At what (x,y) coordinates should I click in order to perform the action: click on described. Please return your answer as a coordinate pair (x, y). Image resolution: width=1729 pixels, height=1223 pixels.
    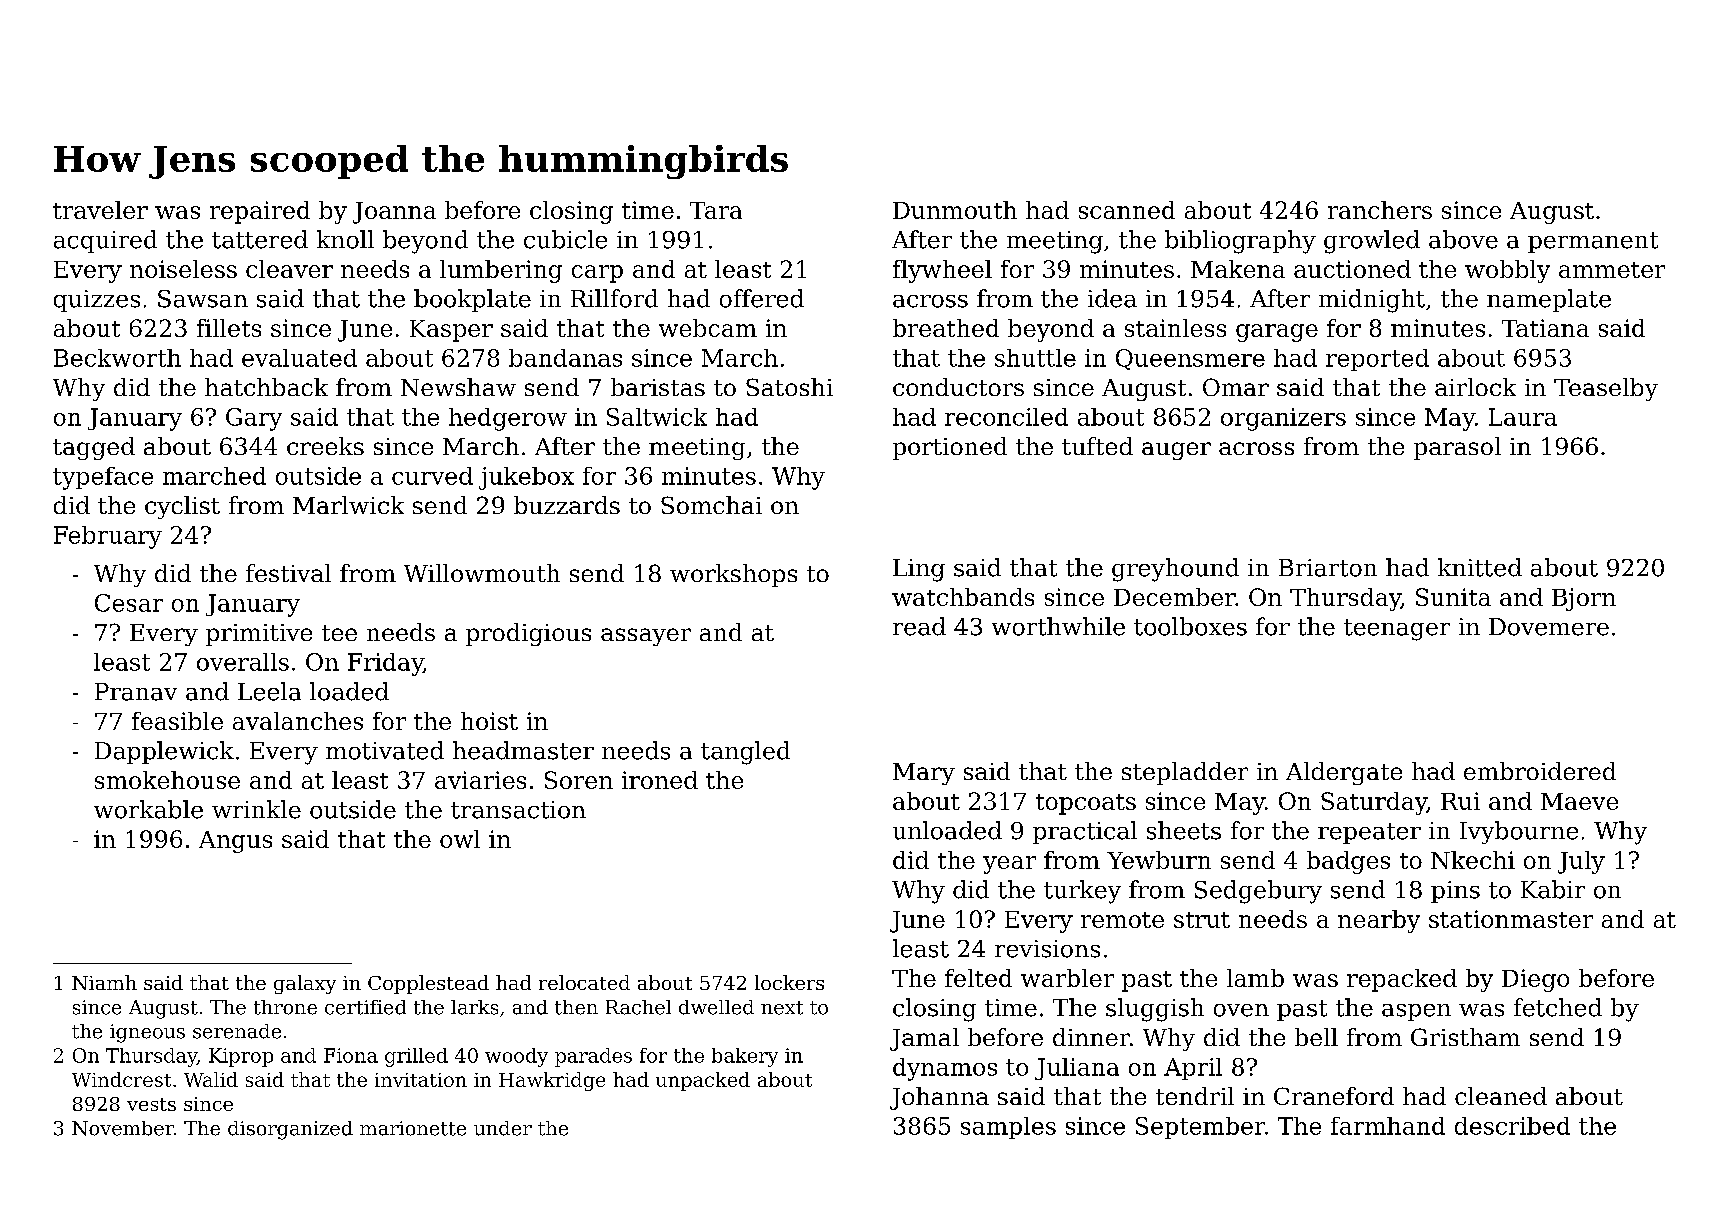
    Looking at the image, I should click on (1512, 1126).
